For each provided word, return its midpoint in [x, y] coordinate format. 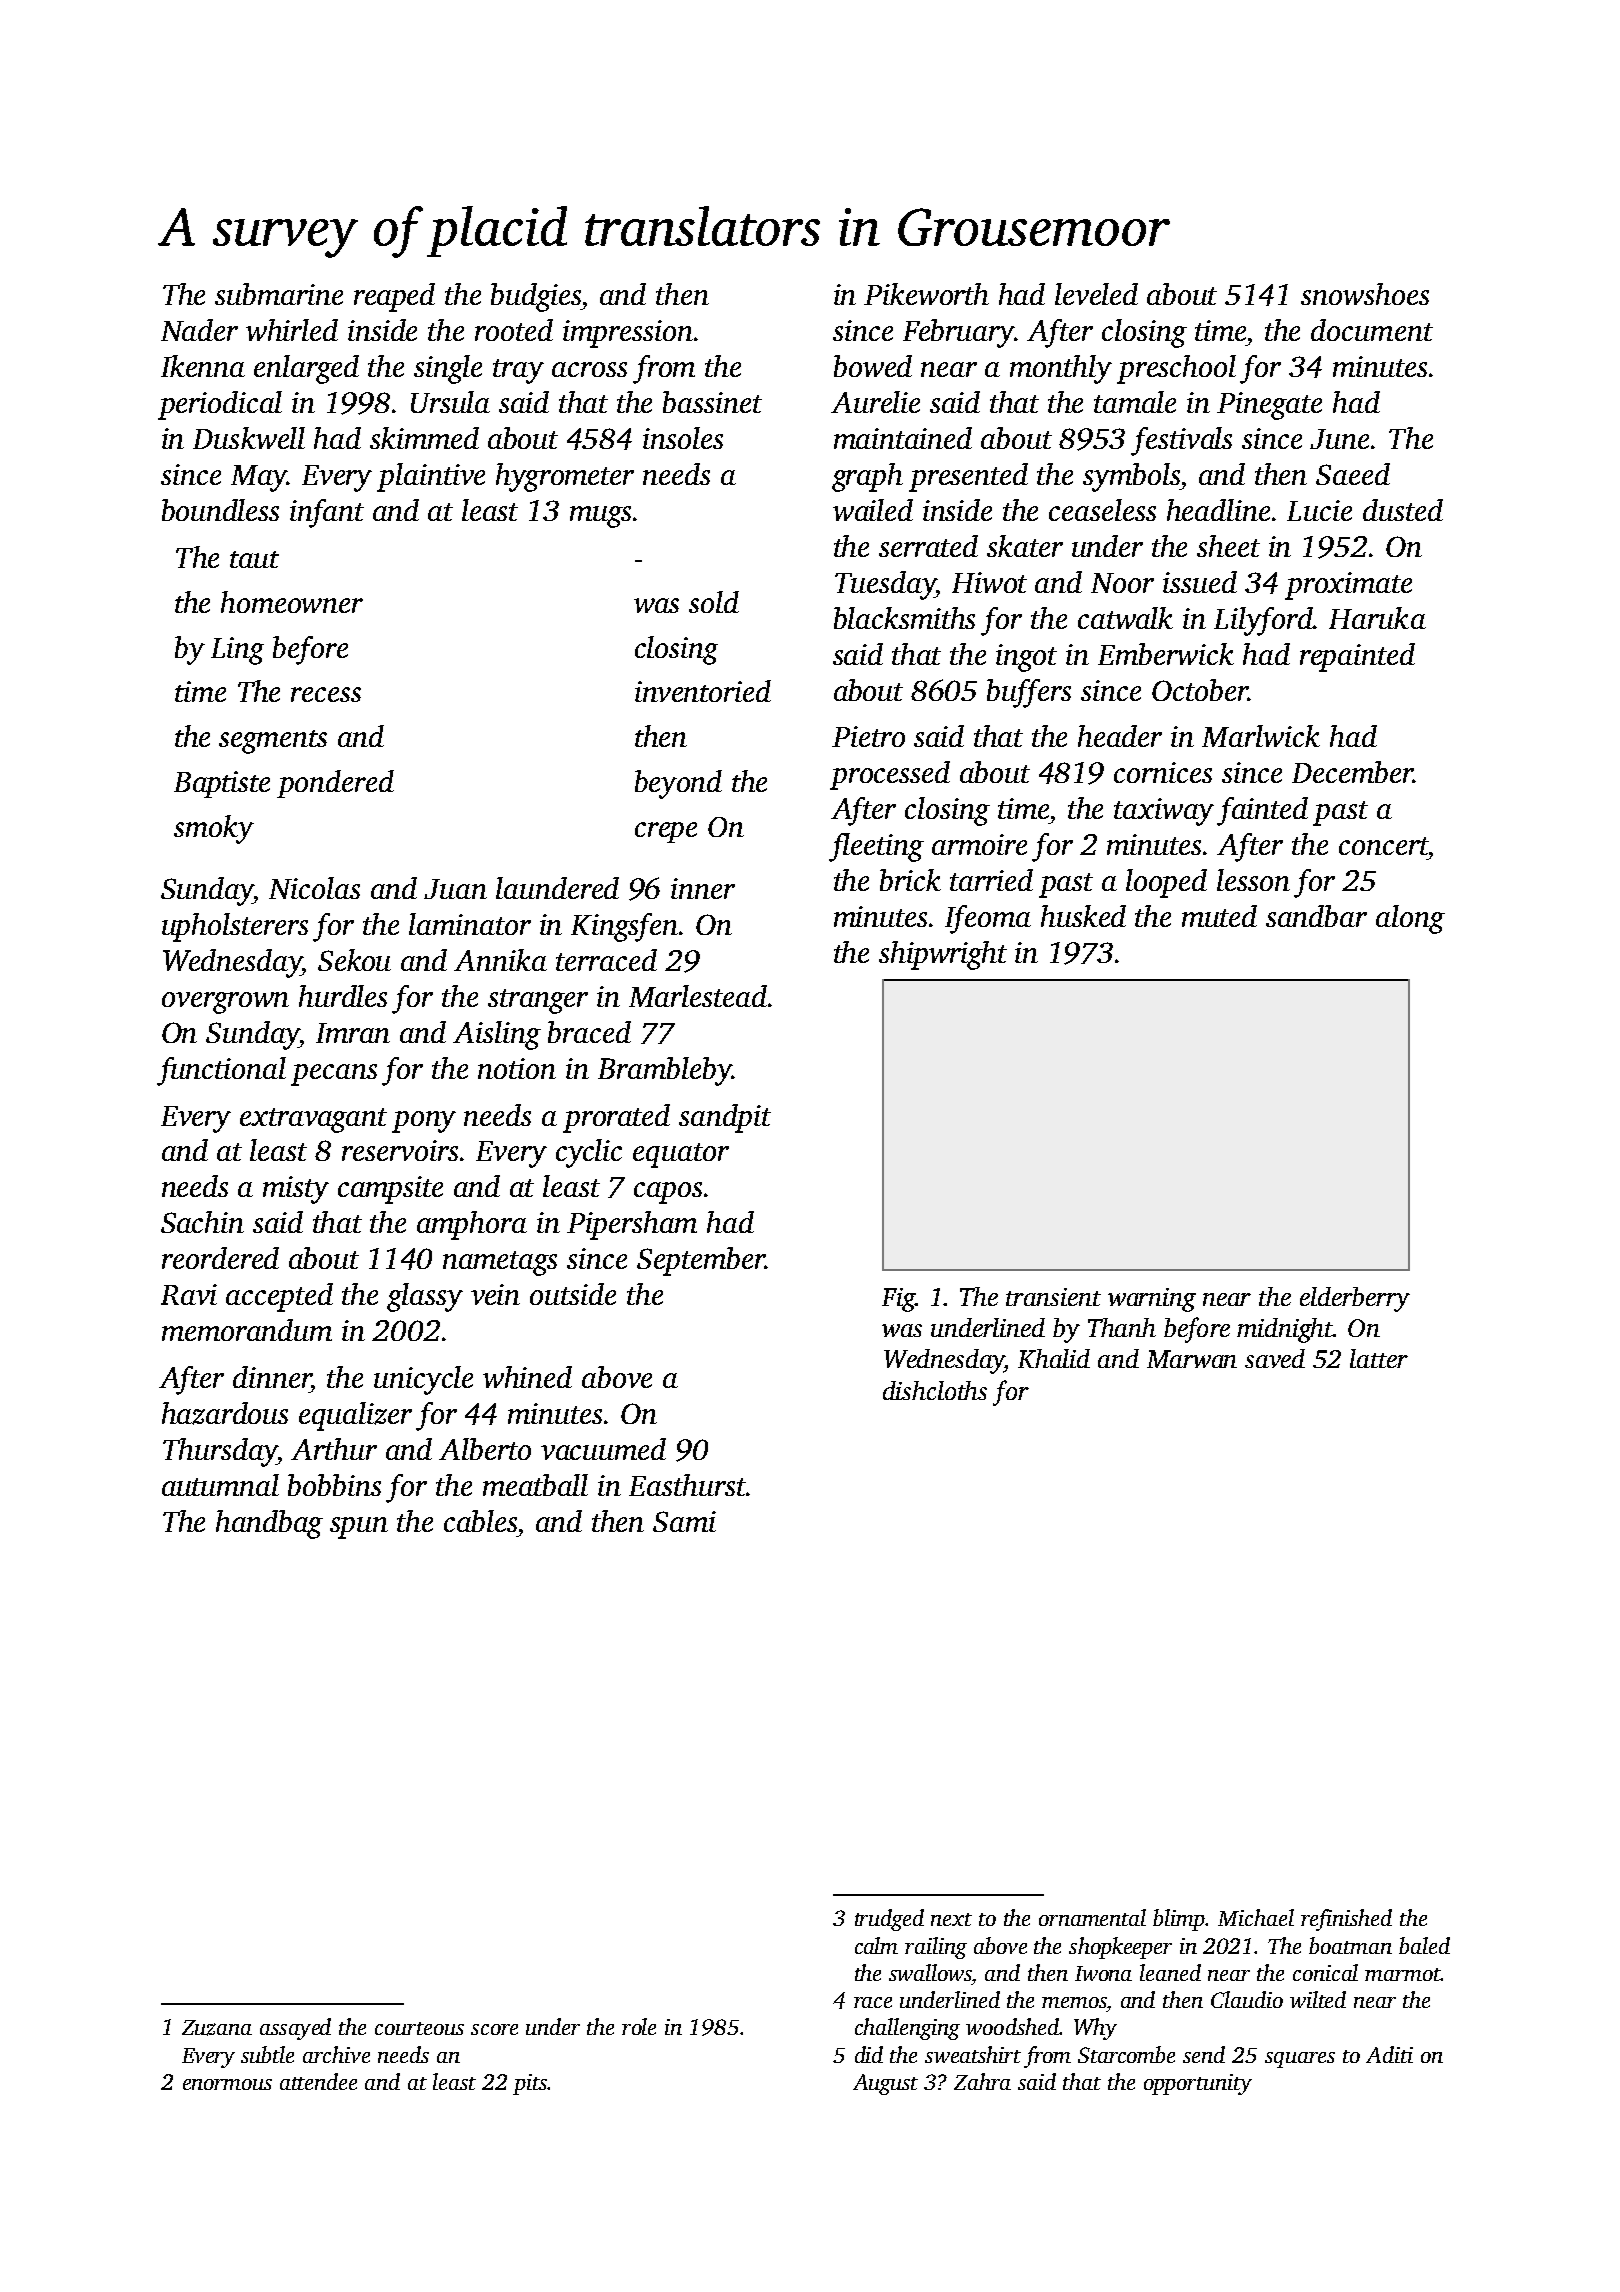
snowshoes [1365, 294]
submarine [279, 294]
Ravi [189, 1294]
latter [1379, 1358]
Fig [898, 1300]
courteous [419, 2028]
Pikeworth [926, 294]
